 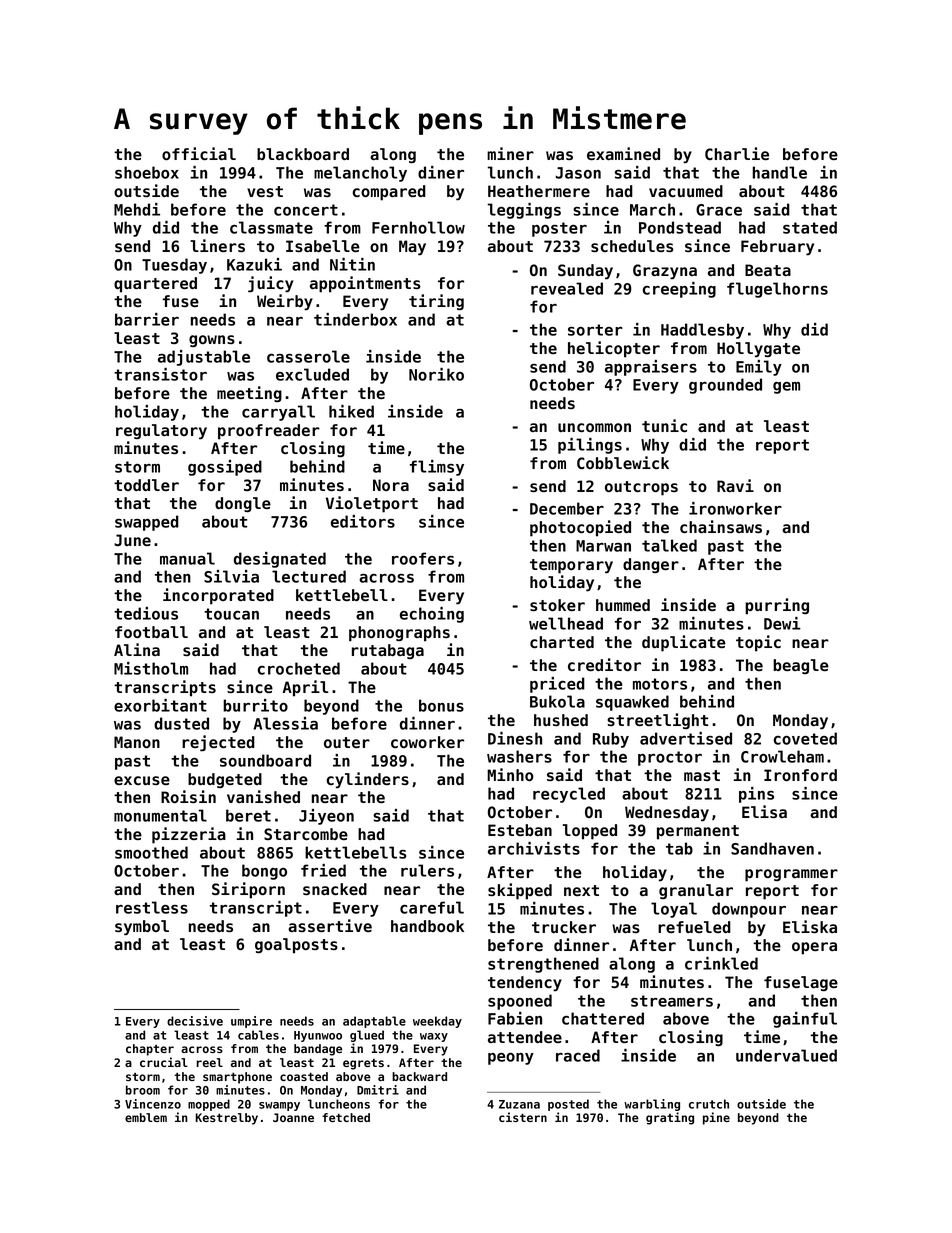 I want to click on adjustable, so click(x=204, y=358).
